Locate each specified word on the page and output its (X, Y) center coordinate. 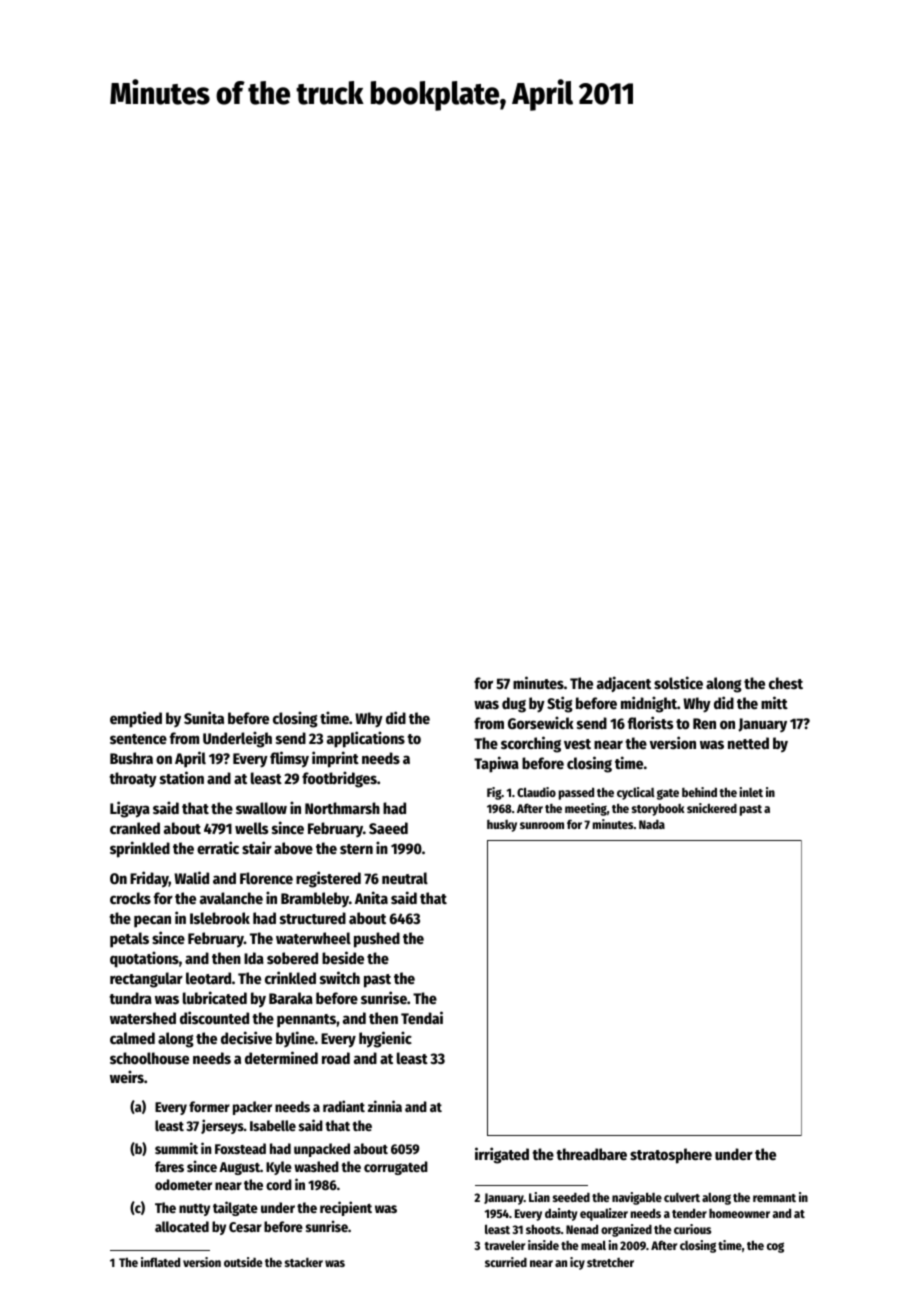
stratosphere (671, 1156)
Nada (652, 824)
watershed (143, 1018)
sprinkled (140, 849)
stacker (304, 1262)
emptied (136, 719)
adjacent (624, 684)
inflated (160, 1262)
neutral (405, 878)
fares (169, 1166)
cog (775, 1247)
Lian (539, 1197)
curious (692, 1229)
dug (514, 705)
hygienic (385, 1039)
